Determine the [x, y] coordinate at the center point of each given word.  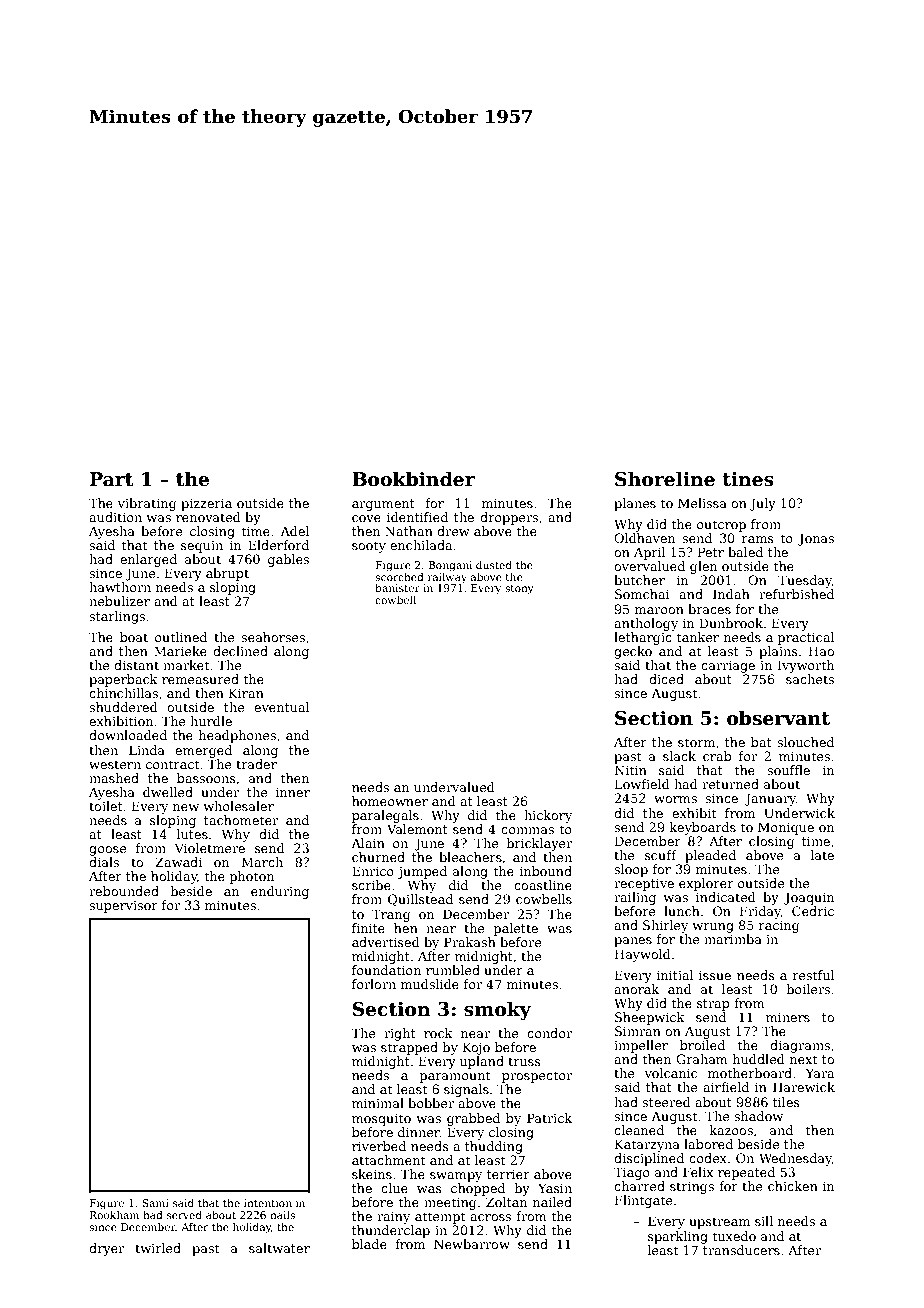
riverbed [379, 1146]
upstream [719, 1223]
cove [366, 518]
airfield [726, 1087]
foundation [386, 970]
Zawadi [178, 862]
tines [748, 479]
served [184, 1215]
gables [288, 560]
